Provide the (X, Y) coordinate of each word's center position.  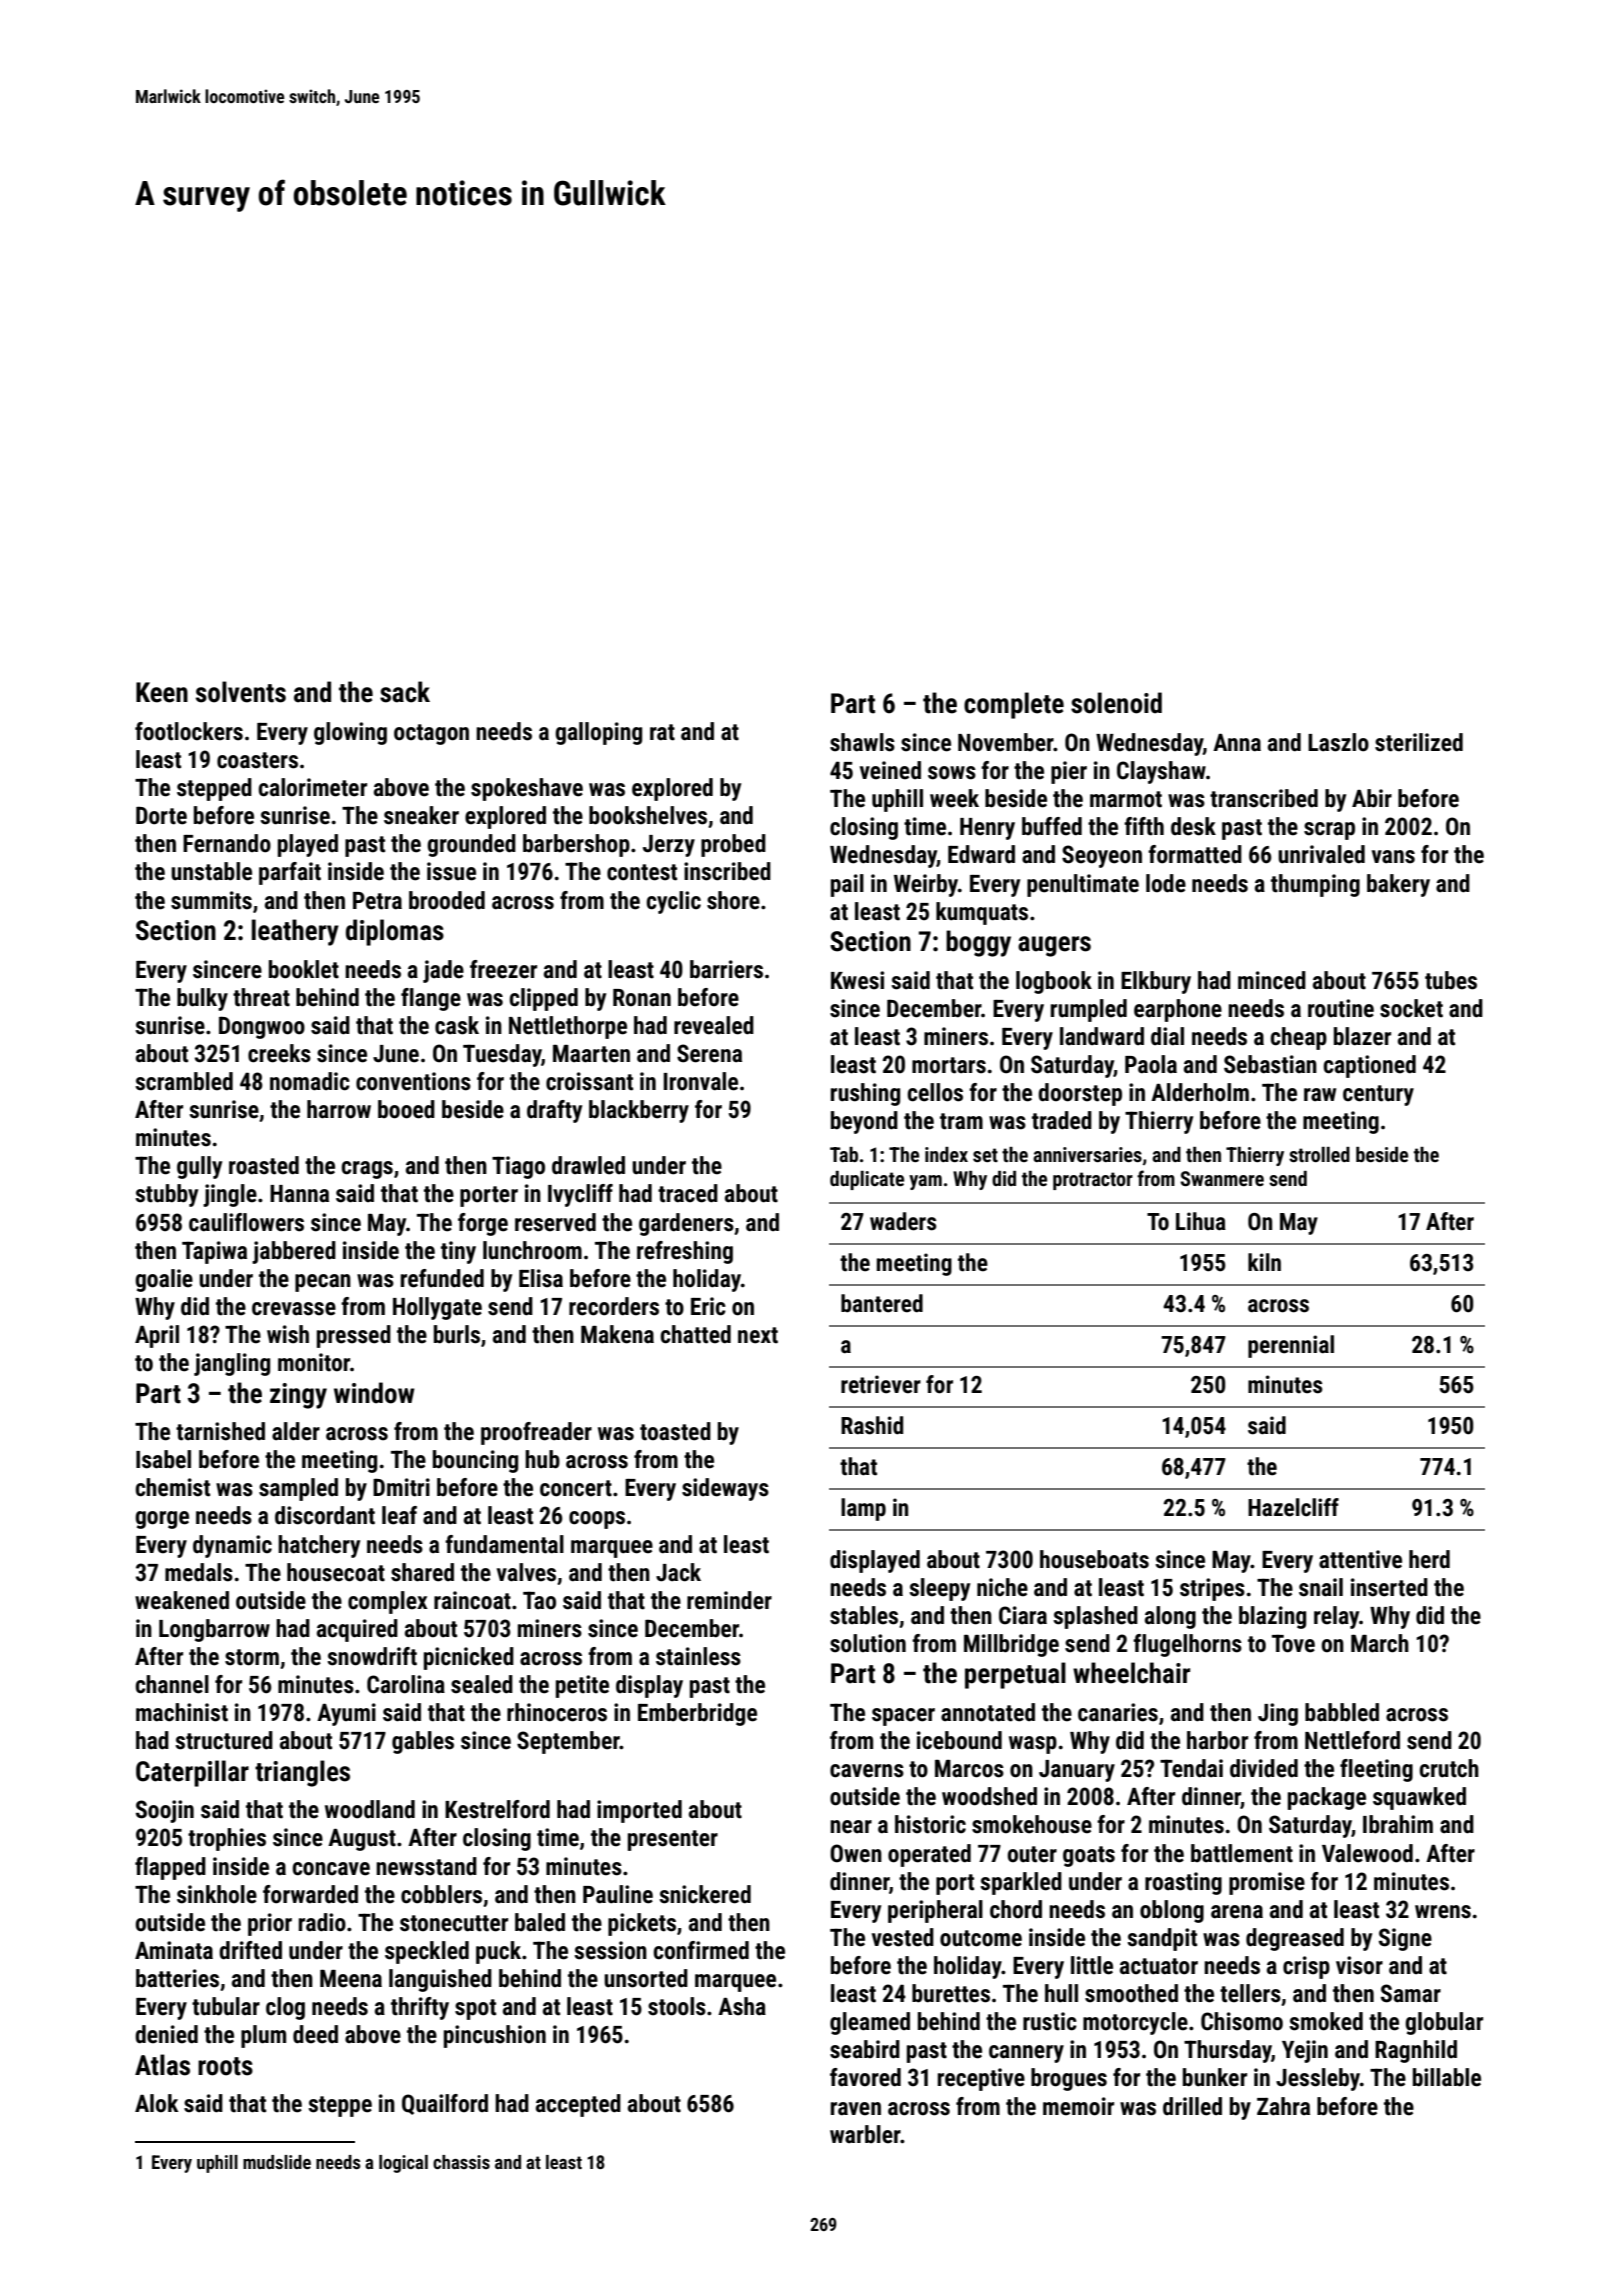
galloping (598, 733)
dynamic (232, 1546)
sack (405, 692)
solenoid (1116, 703)
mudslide (277, 2162)
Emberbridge (697, 1714)
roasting (1183, 1883)
